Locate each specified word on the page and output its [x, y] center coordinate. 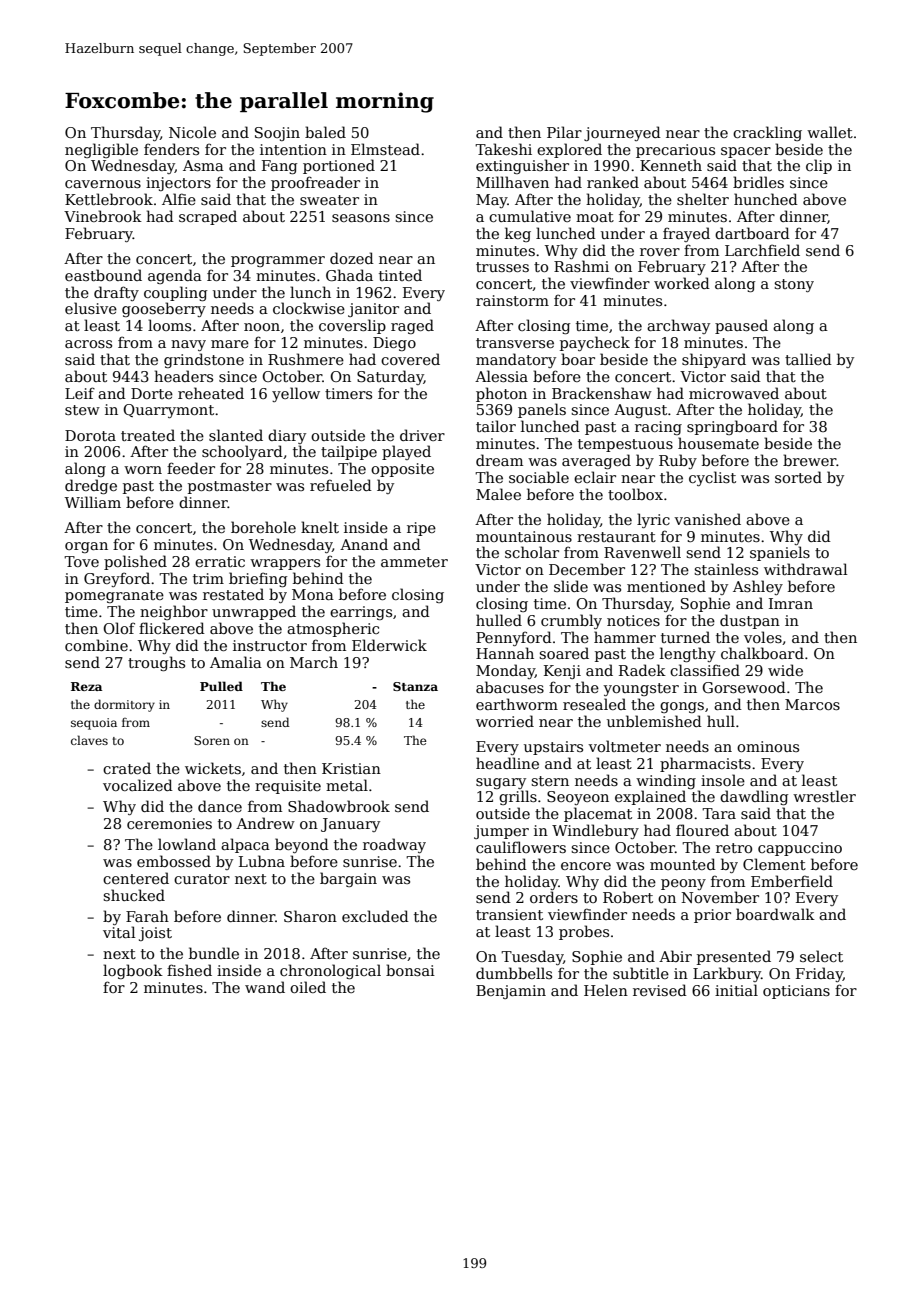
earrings [361, 613]
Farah [147, 916]
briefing [258, 579]
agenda [175, 276]
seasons [361, 218]
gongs [682, 707]
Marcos [812, 704]
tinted [400, 275]
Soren [212, 740]
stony [794, 285]
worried [505, 721]
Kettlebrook [109, 199]
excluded [375, 916]
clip [819, 166]
